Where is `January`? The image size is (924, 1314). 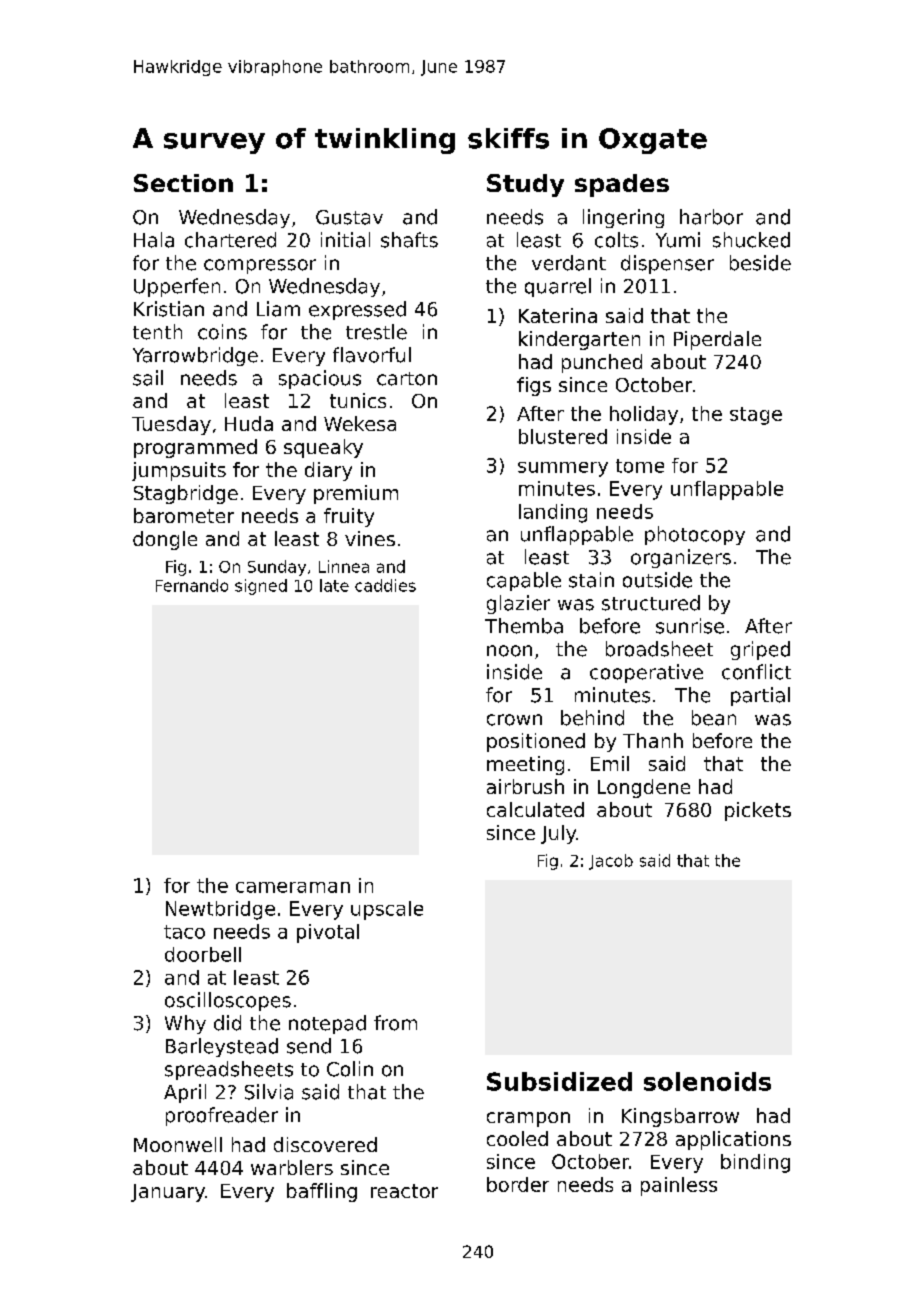
January is located at coordinates (168, 1193).
